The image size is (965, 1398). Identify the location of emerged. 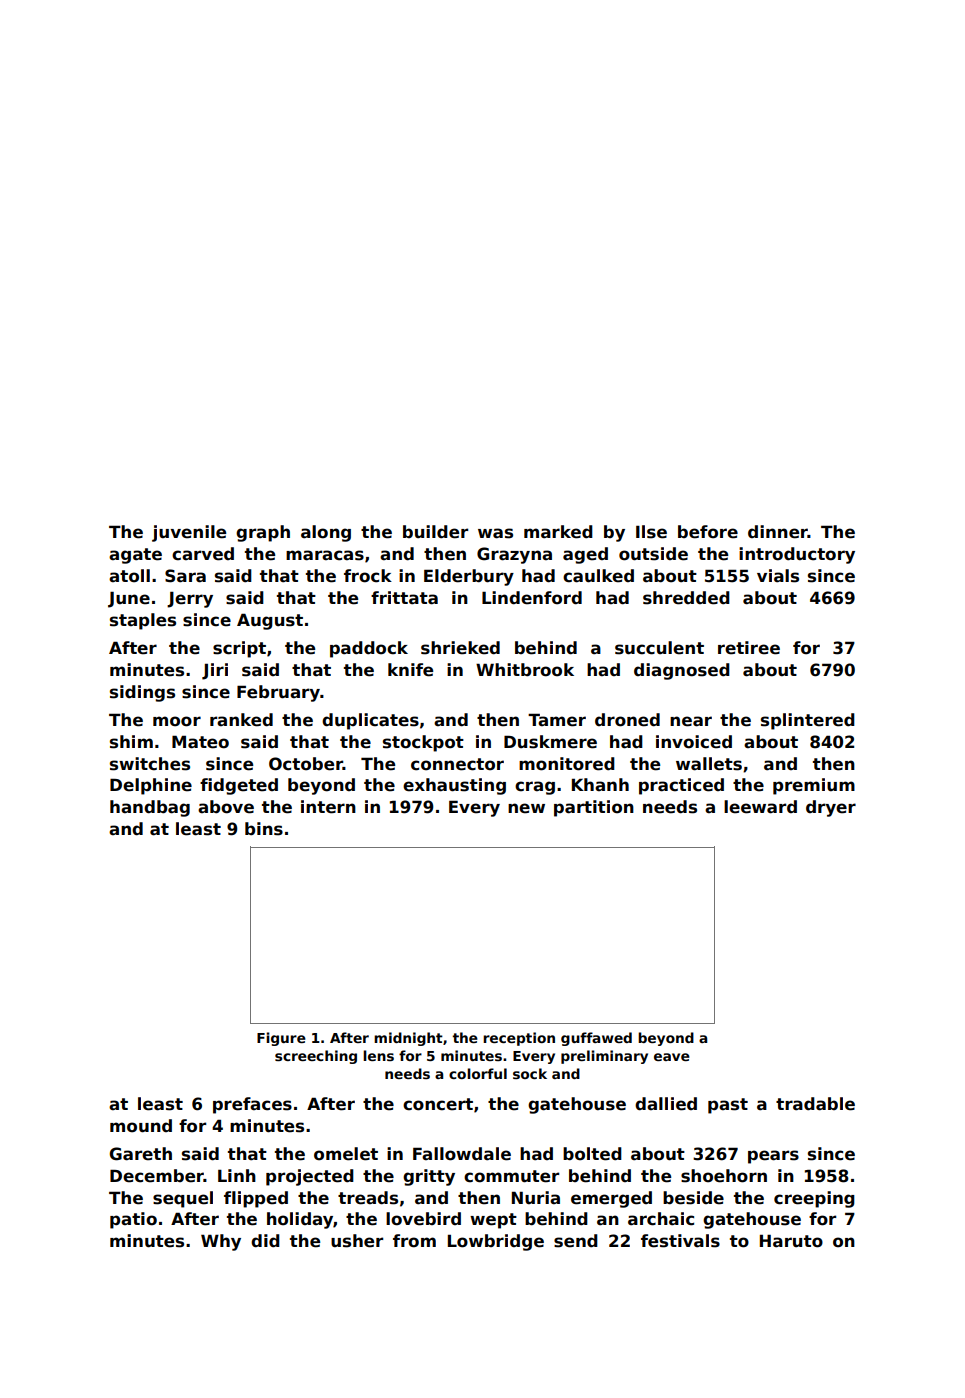
(611, 1199).
